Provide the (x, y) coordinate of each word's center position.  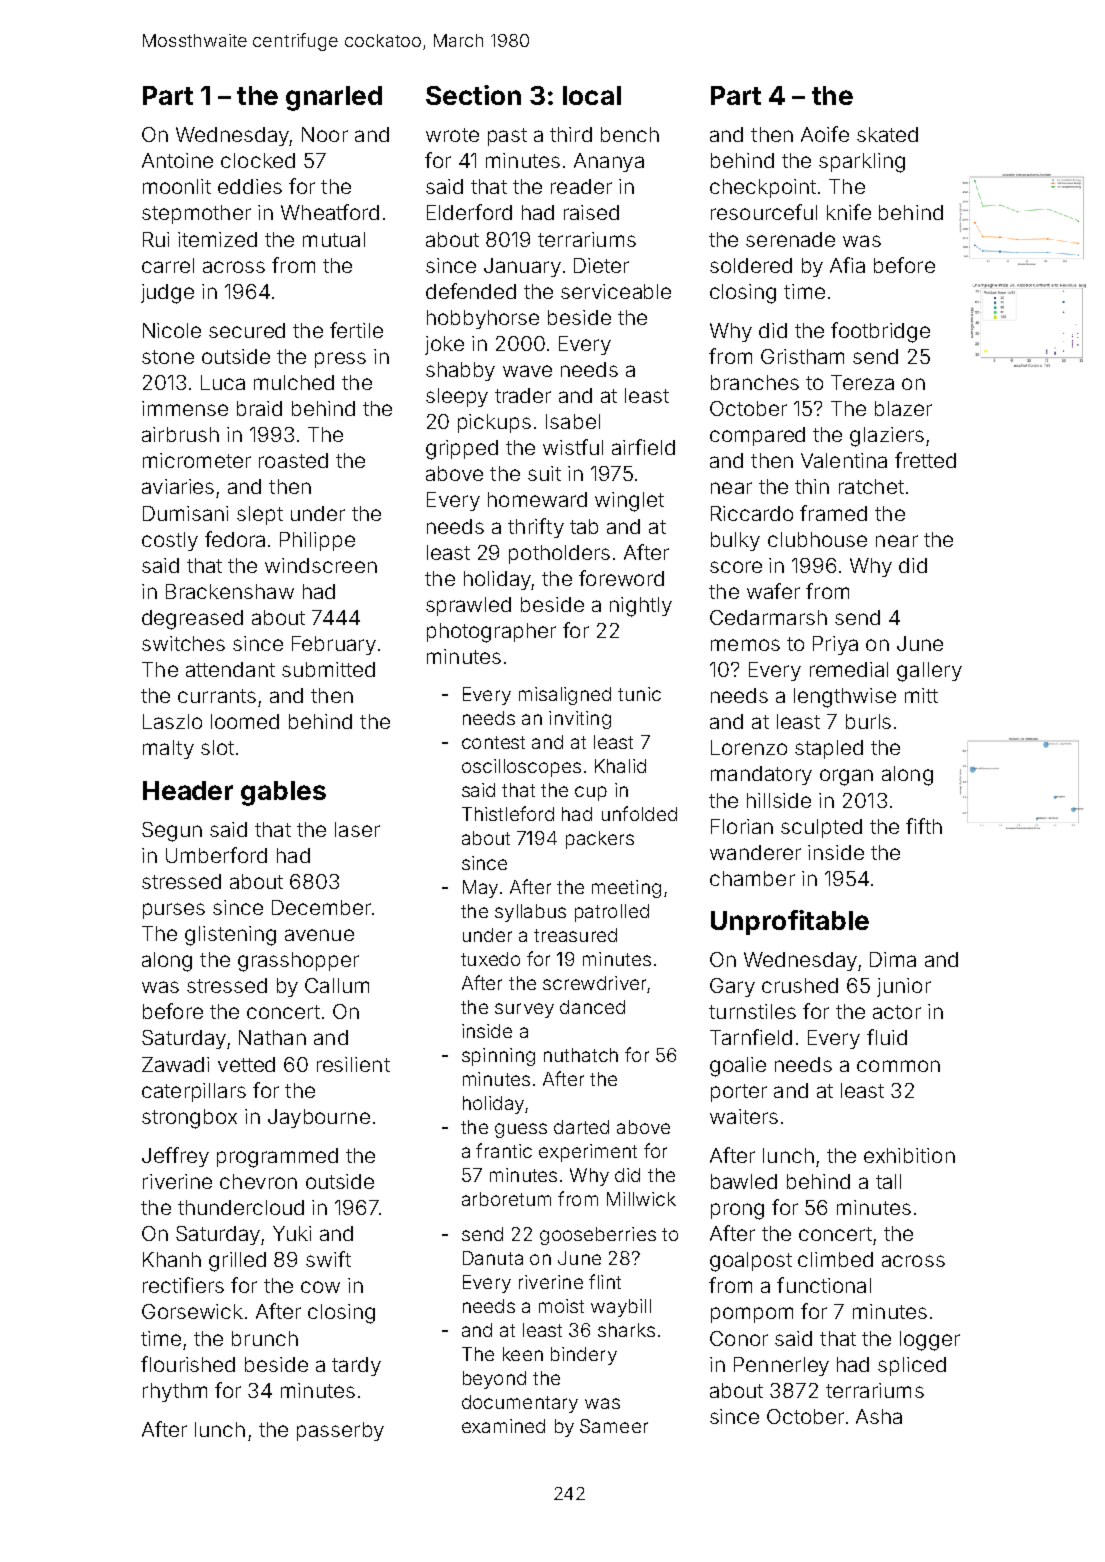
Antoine (177, 160)
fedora (235, 539)
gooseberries (598, 1236)
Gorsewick (192, 1311)
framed (833, 513)
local (592, 95)
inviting (580, 720)
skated (887, 134)
